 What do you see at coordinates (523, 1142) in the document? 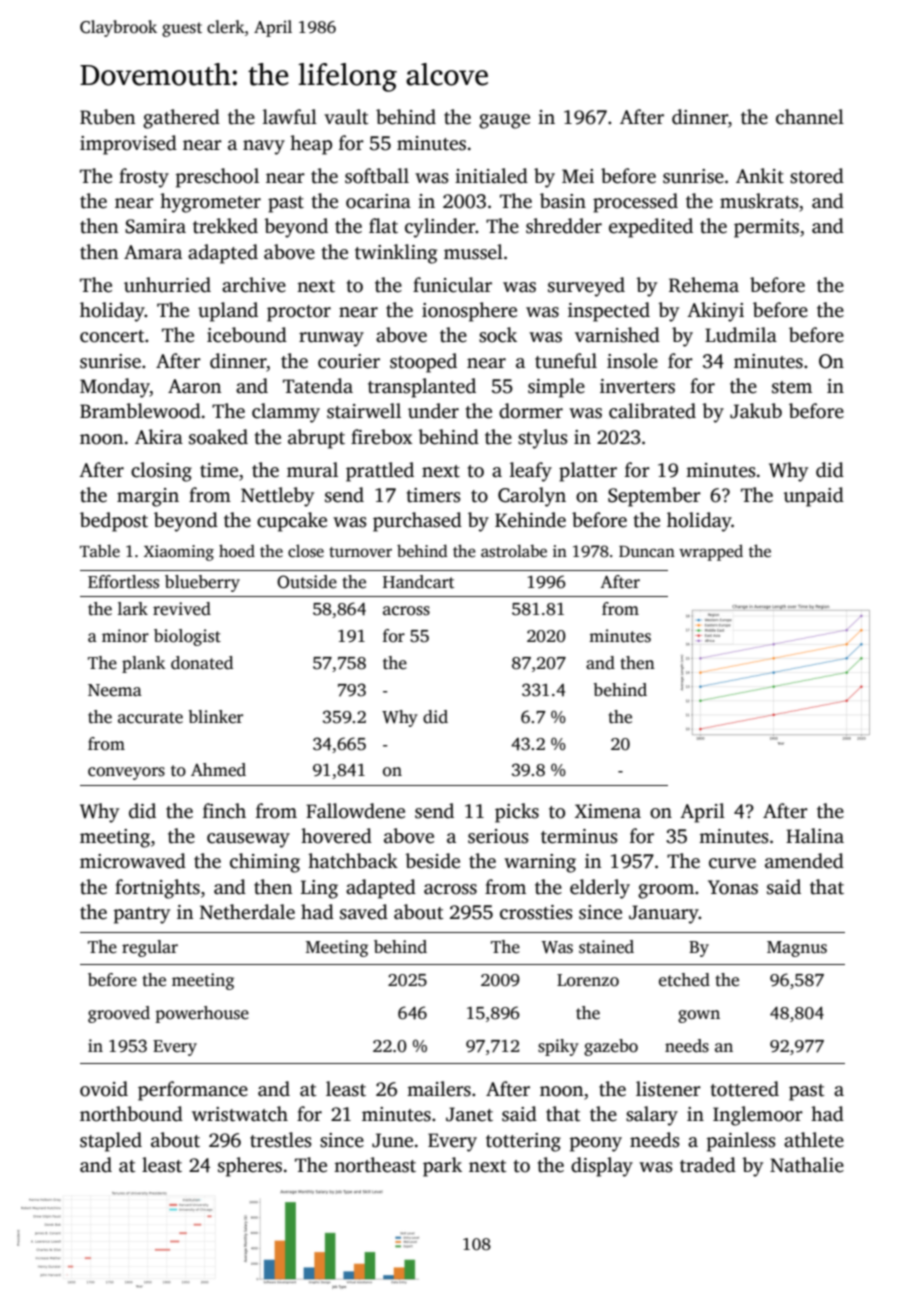
I see `tottering` at bounding box center [523, 1142].
